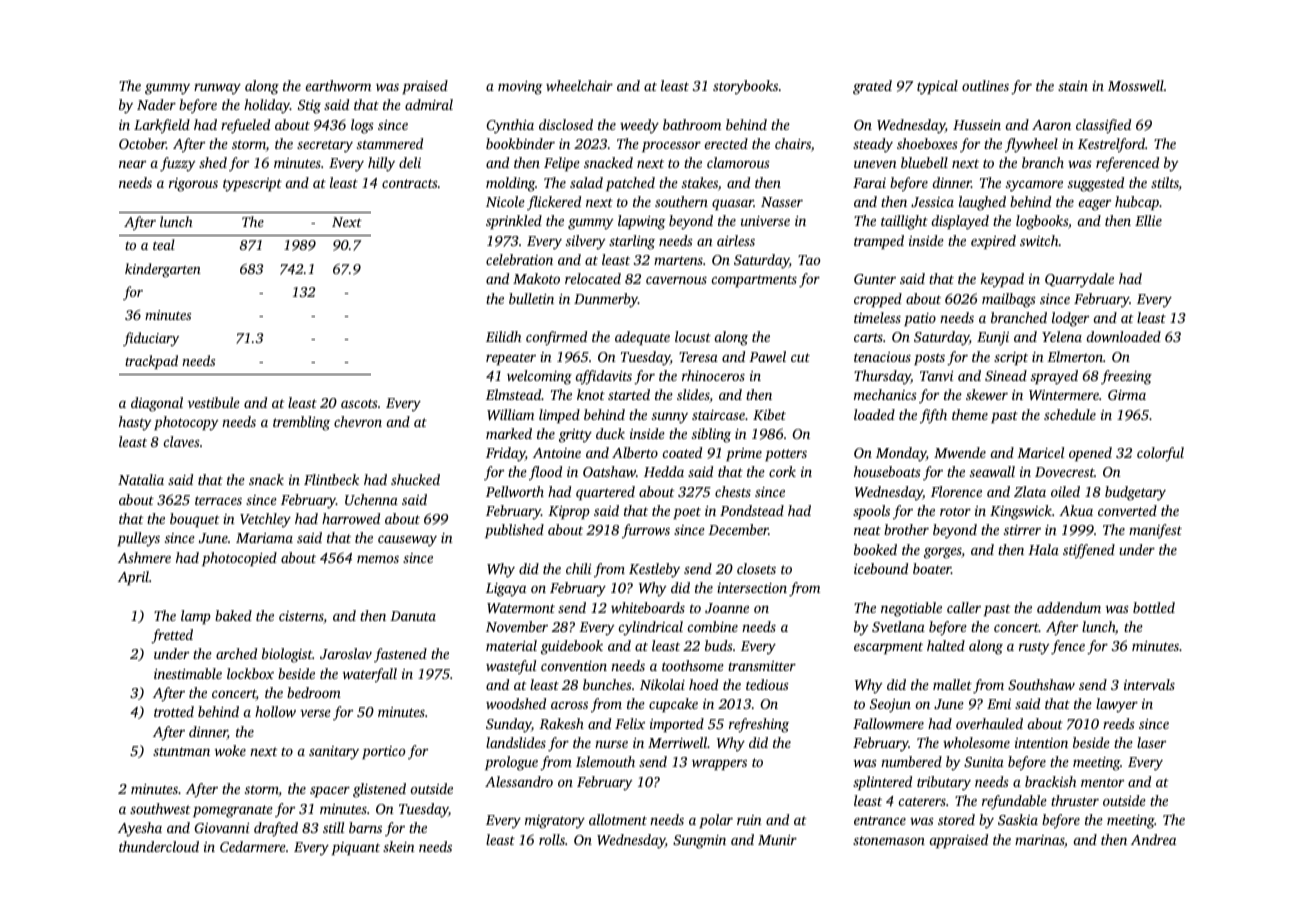 The width and height of the screenshot is (1308, 924). Describe the element at coordinates (338, 85) in the screenshot. I see `earthworm` at that location.
